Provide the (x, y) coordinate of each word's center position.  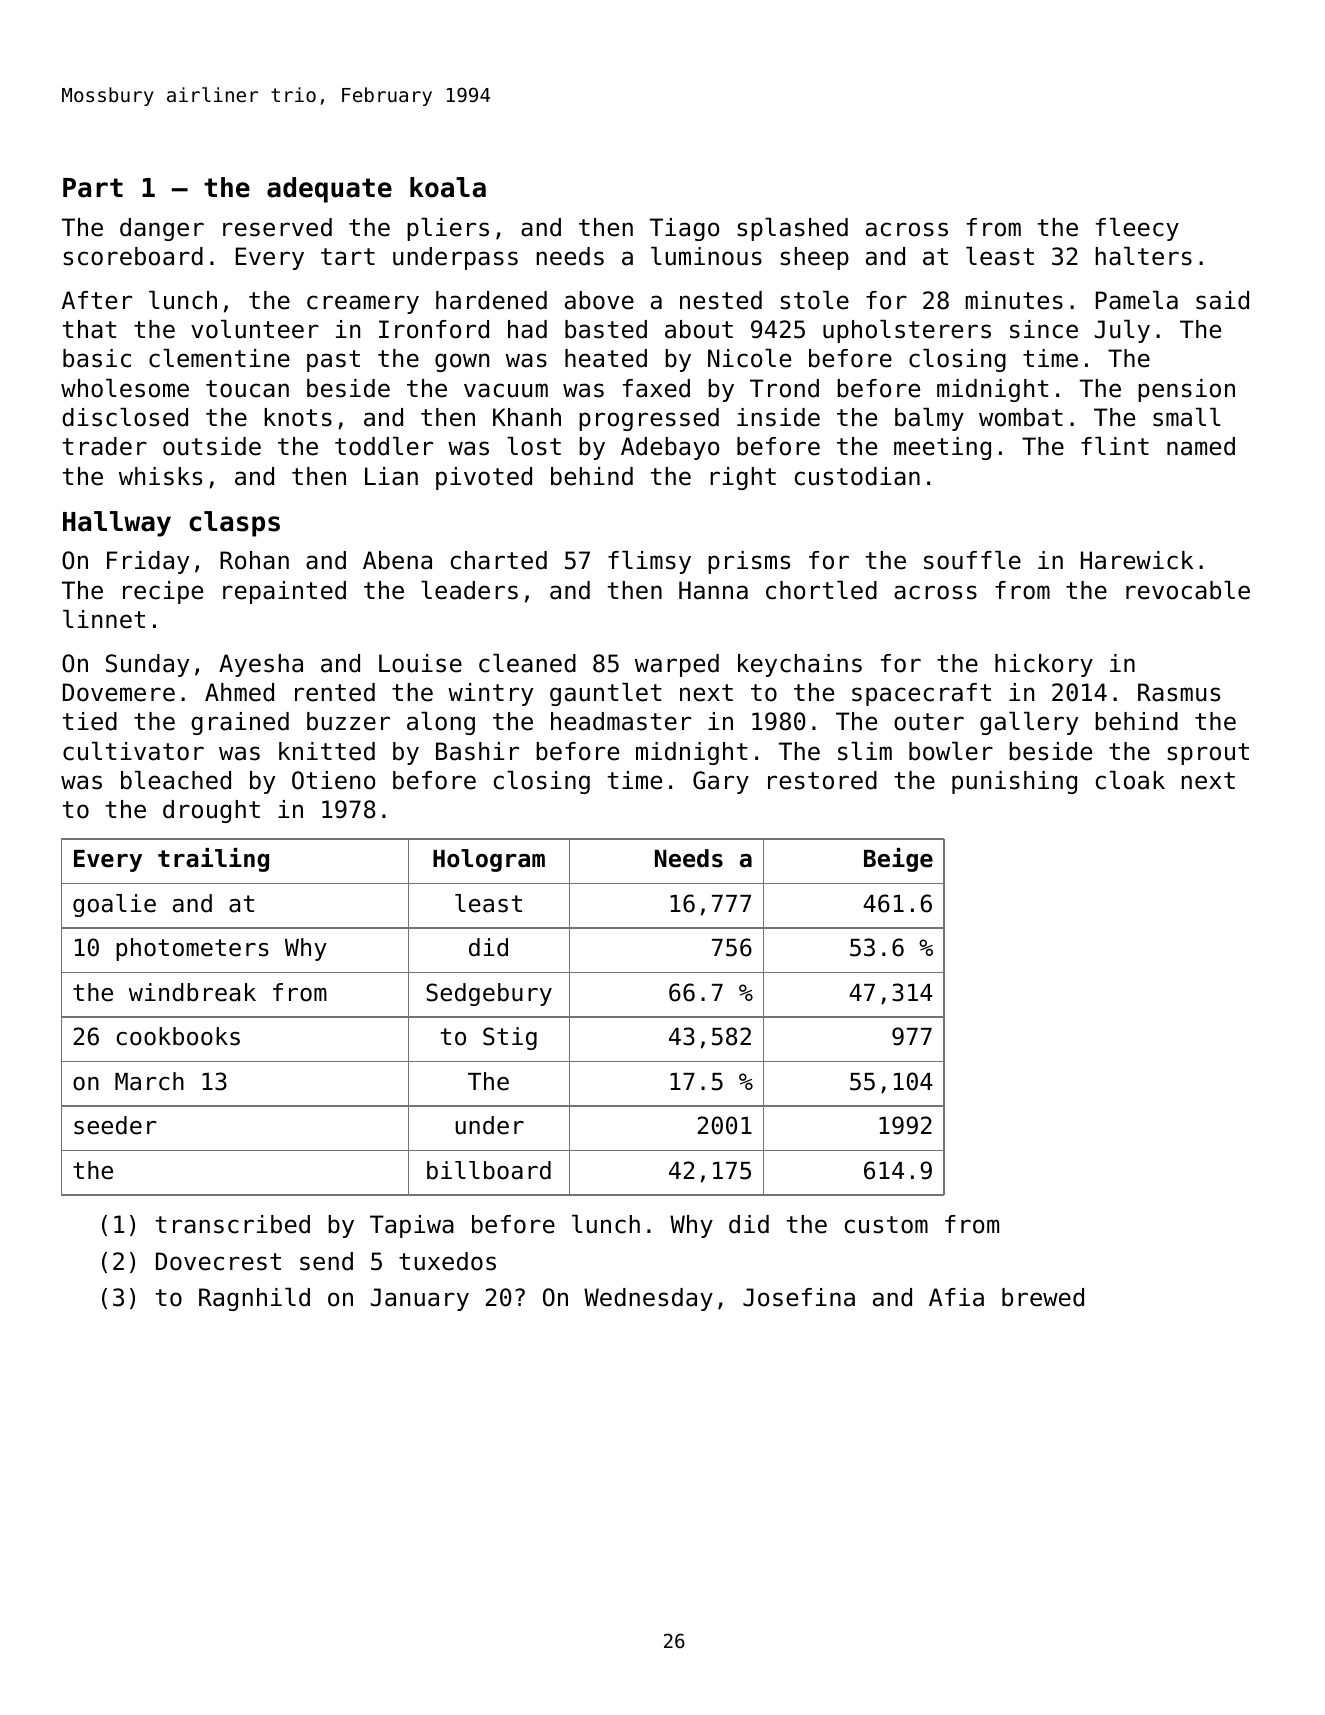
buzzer (348, 721)
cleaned (527, 663)
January (420, 1299)
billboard (489, 1170)
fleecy (1137, 229)
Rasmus (1179, 692)
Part (93, 188)
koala (448, 187)
